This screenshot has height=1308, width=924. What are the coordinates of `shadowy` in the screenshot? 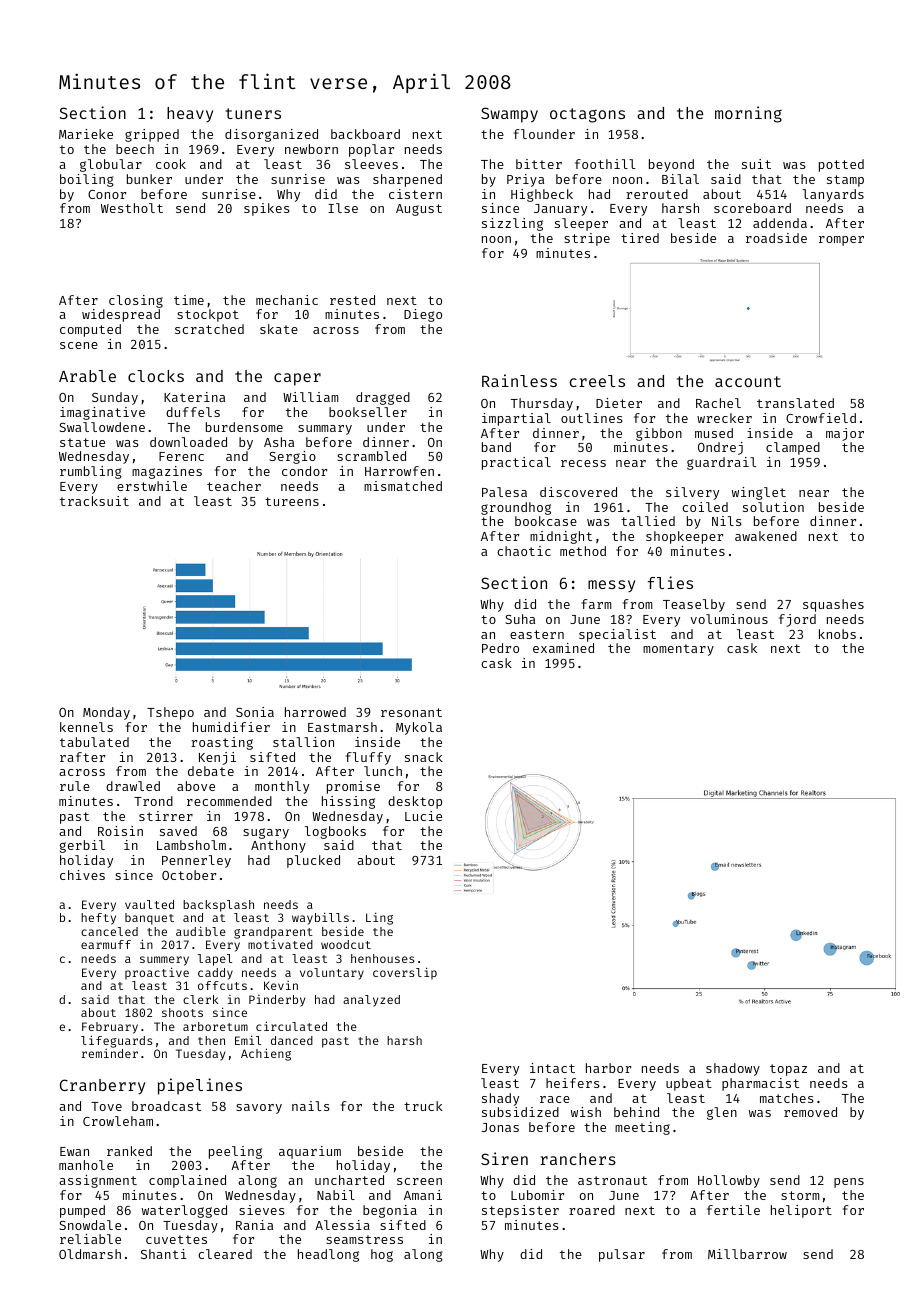 It's located at (733, 1069).
